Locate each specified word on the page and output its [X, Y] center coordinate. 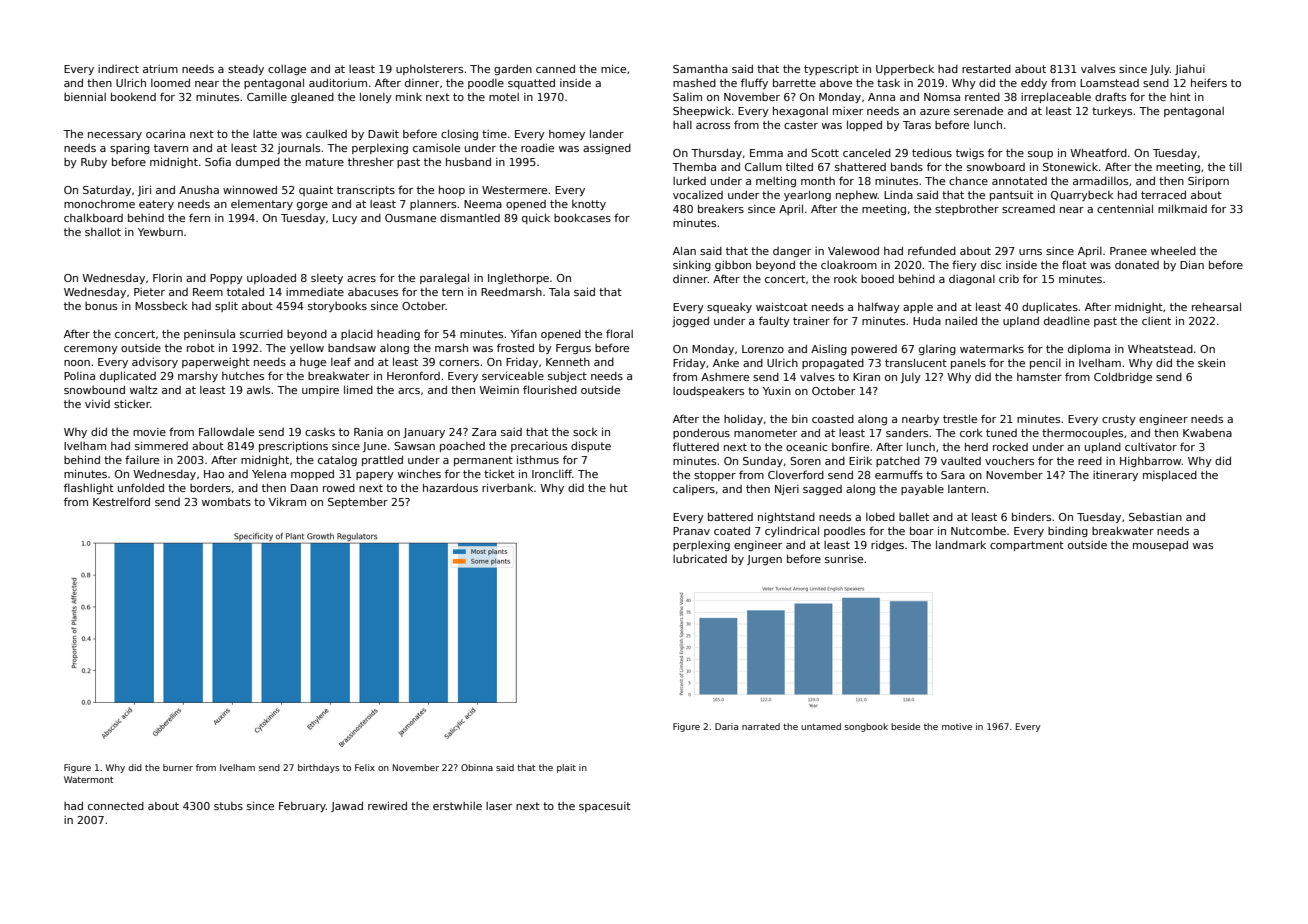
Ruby [94, 163]
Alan [684, 250]
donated [1137, 265]
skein [1211, 362]
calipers [694, 490]
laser [499, 806]
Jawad [347, 806]
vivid [97, 404]
